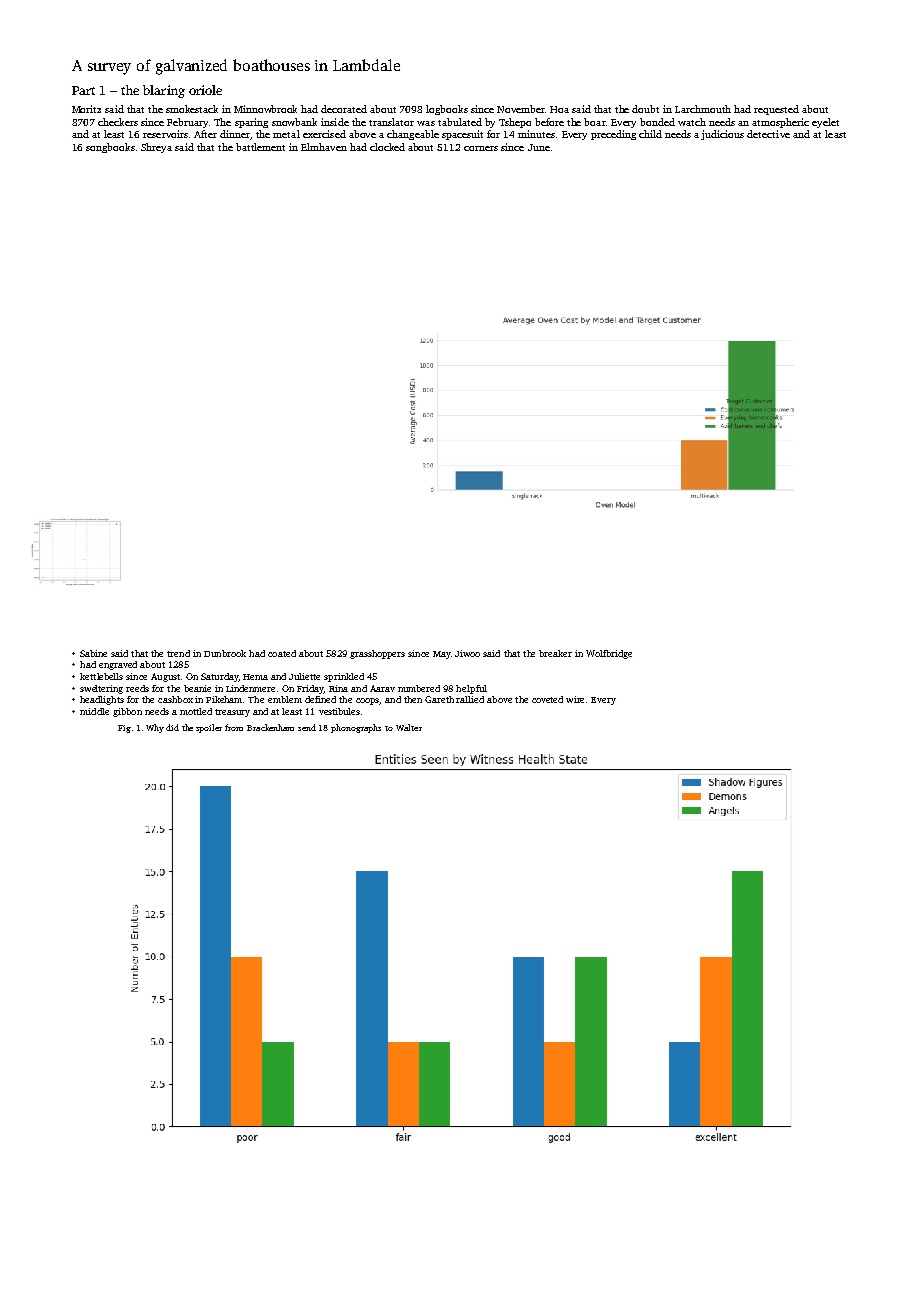 This page has height=1308, width=924. Describe the element at coordinates (559, 109) in the page. I see `Hoa` at that location.
